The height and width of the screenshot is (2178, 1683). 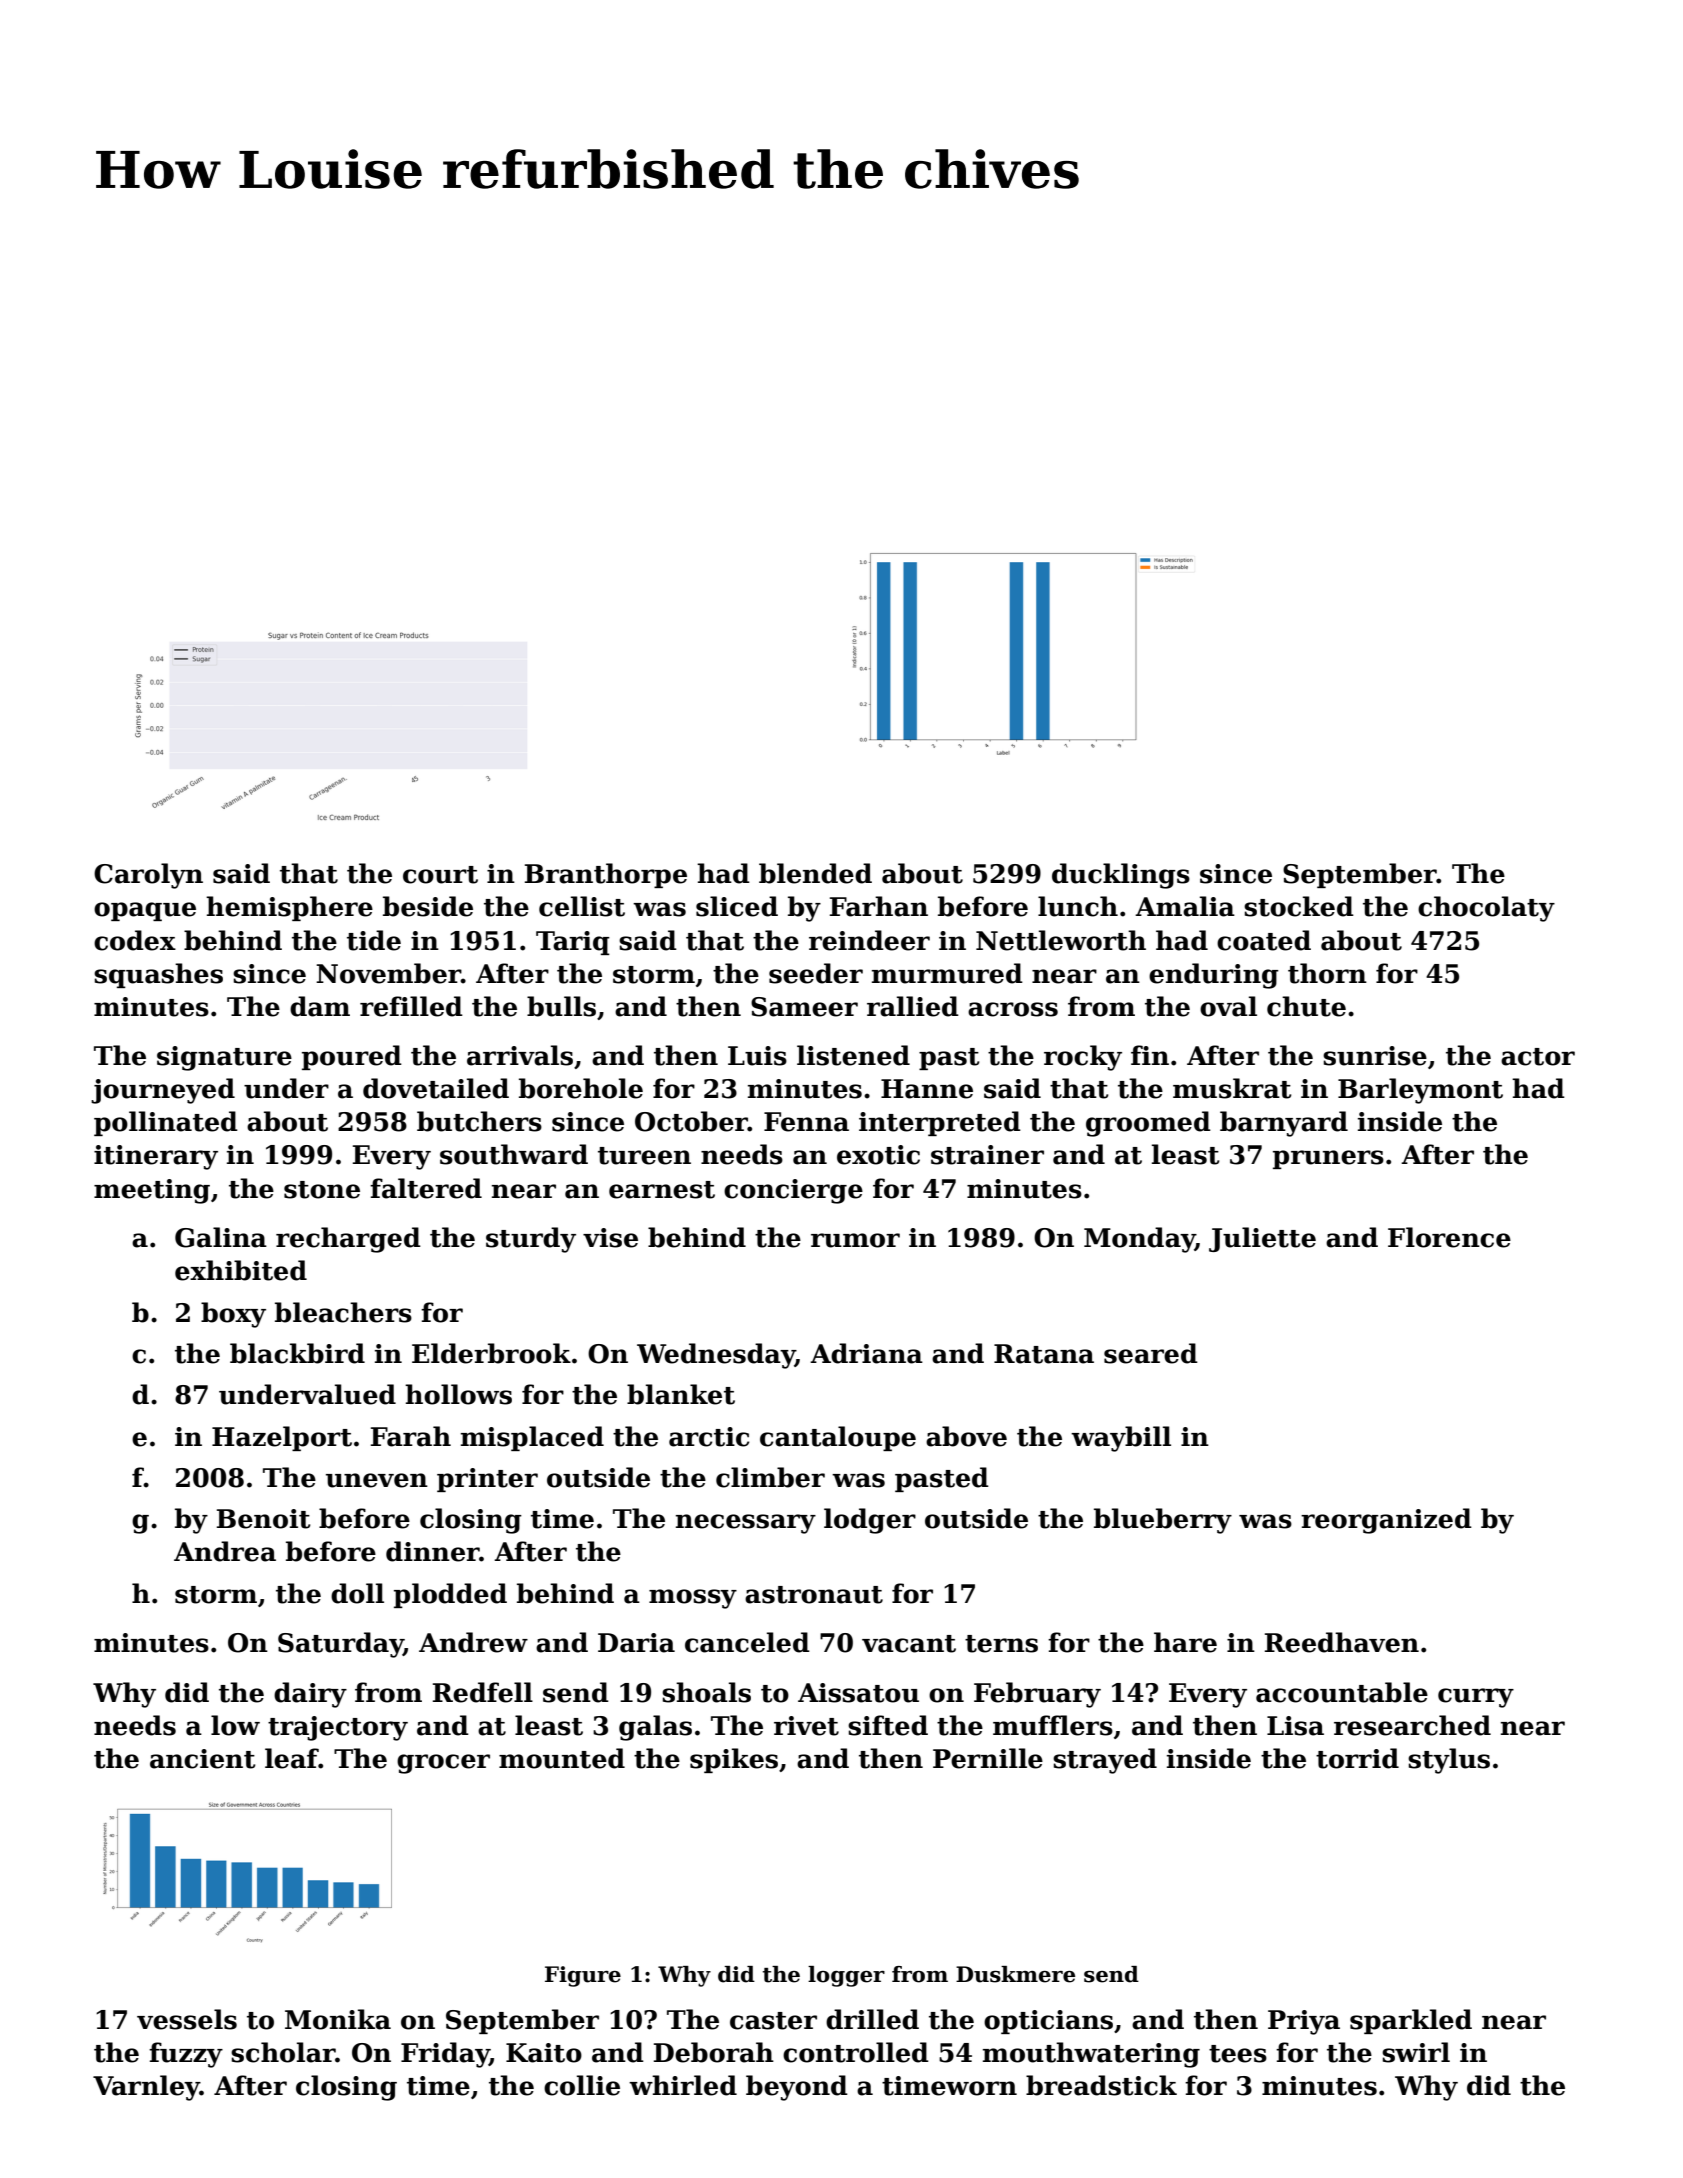 I want to click on seared, so click(x=1151, y=1353).
